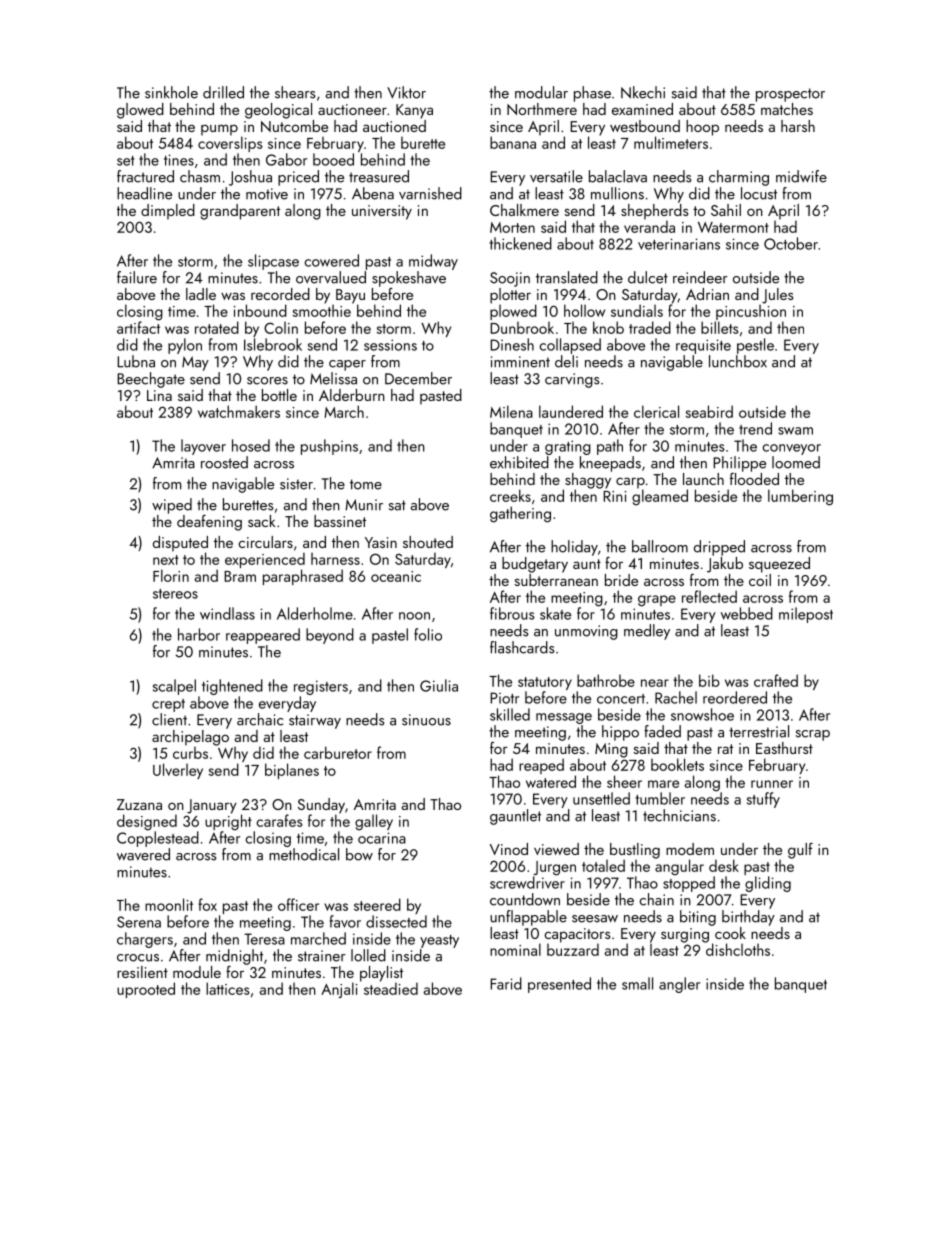 The width and height of the page is (952, 1233). What do you see at coordinates (172, 506) in the page?
I see `wiped` at bounding box center [172, 506].
